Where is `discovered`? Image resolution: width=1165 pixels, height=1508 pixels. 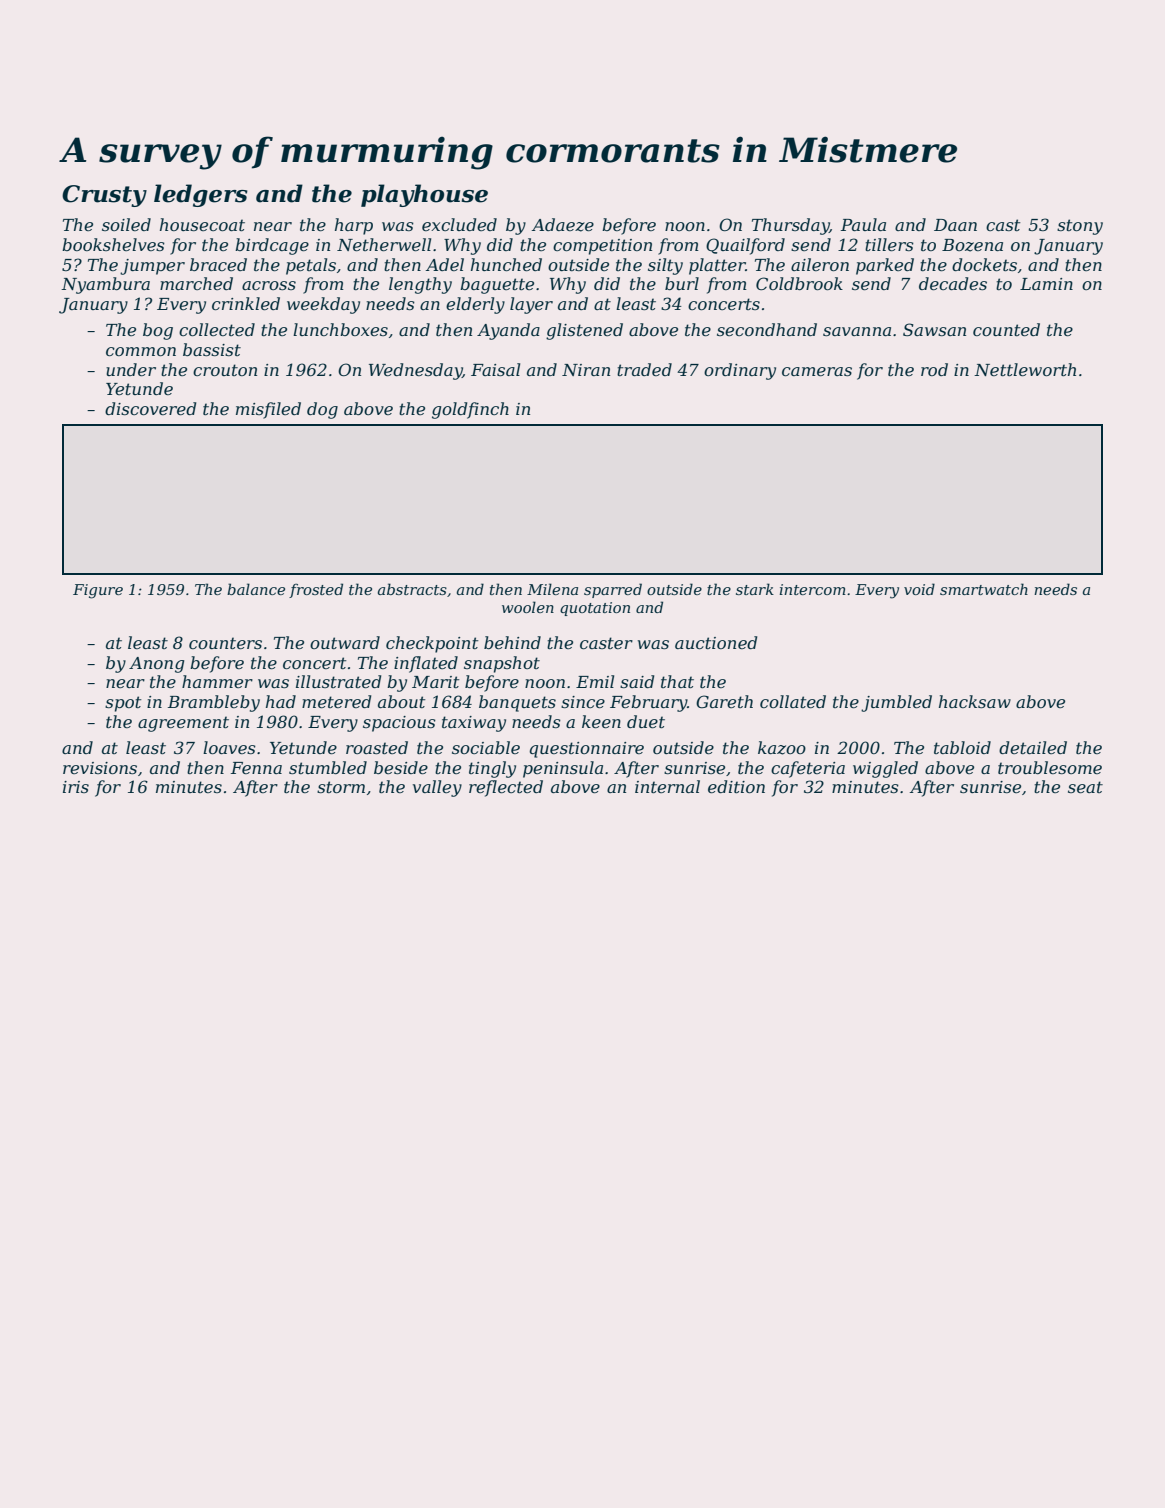 discovered is located at coordinates (150, 408).
